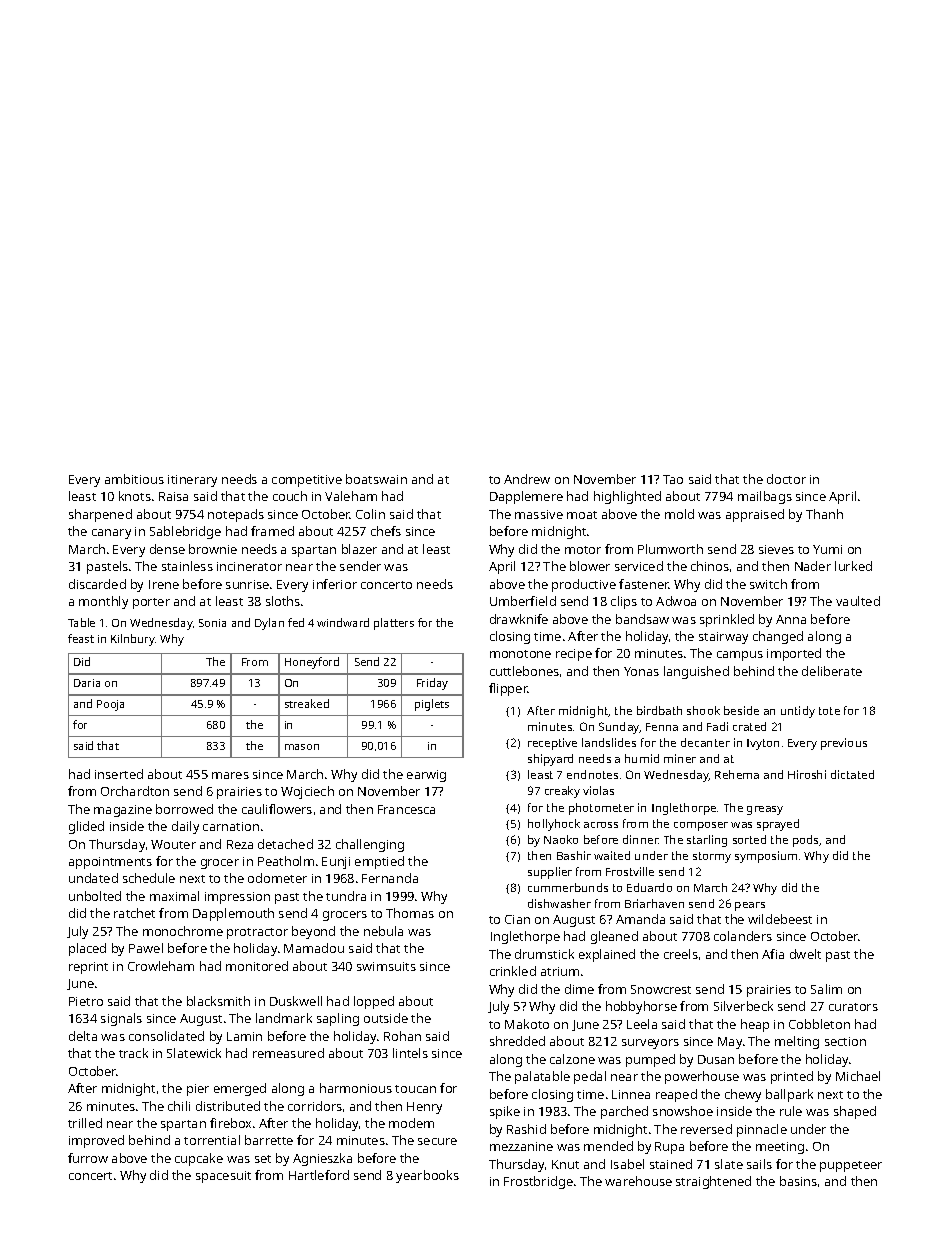 This image has height=1233, width=952. I want to click on mason, so click(302, 747).
